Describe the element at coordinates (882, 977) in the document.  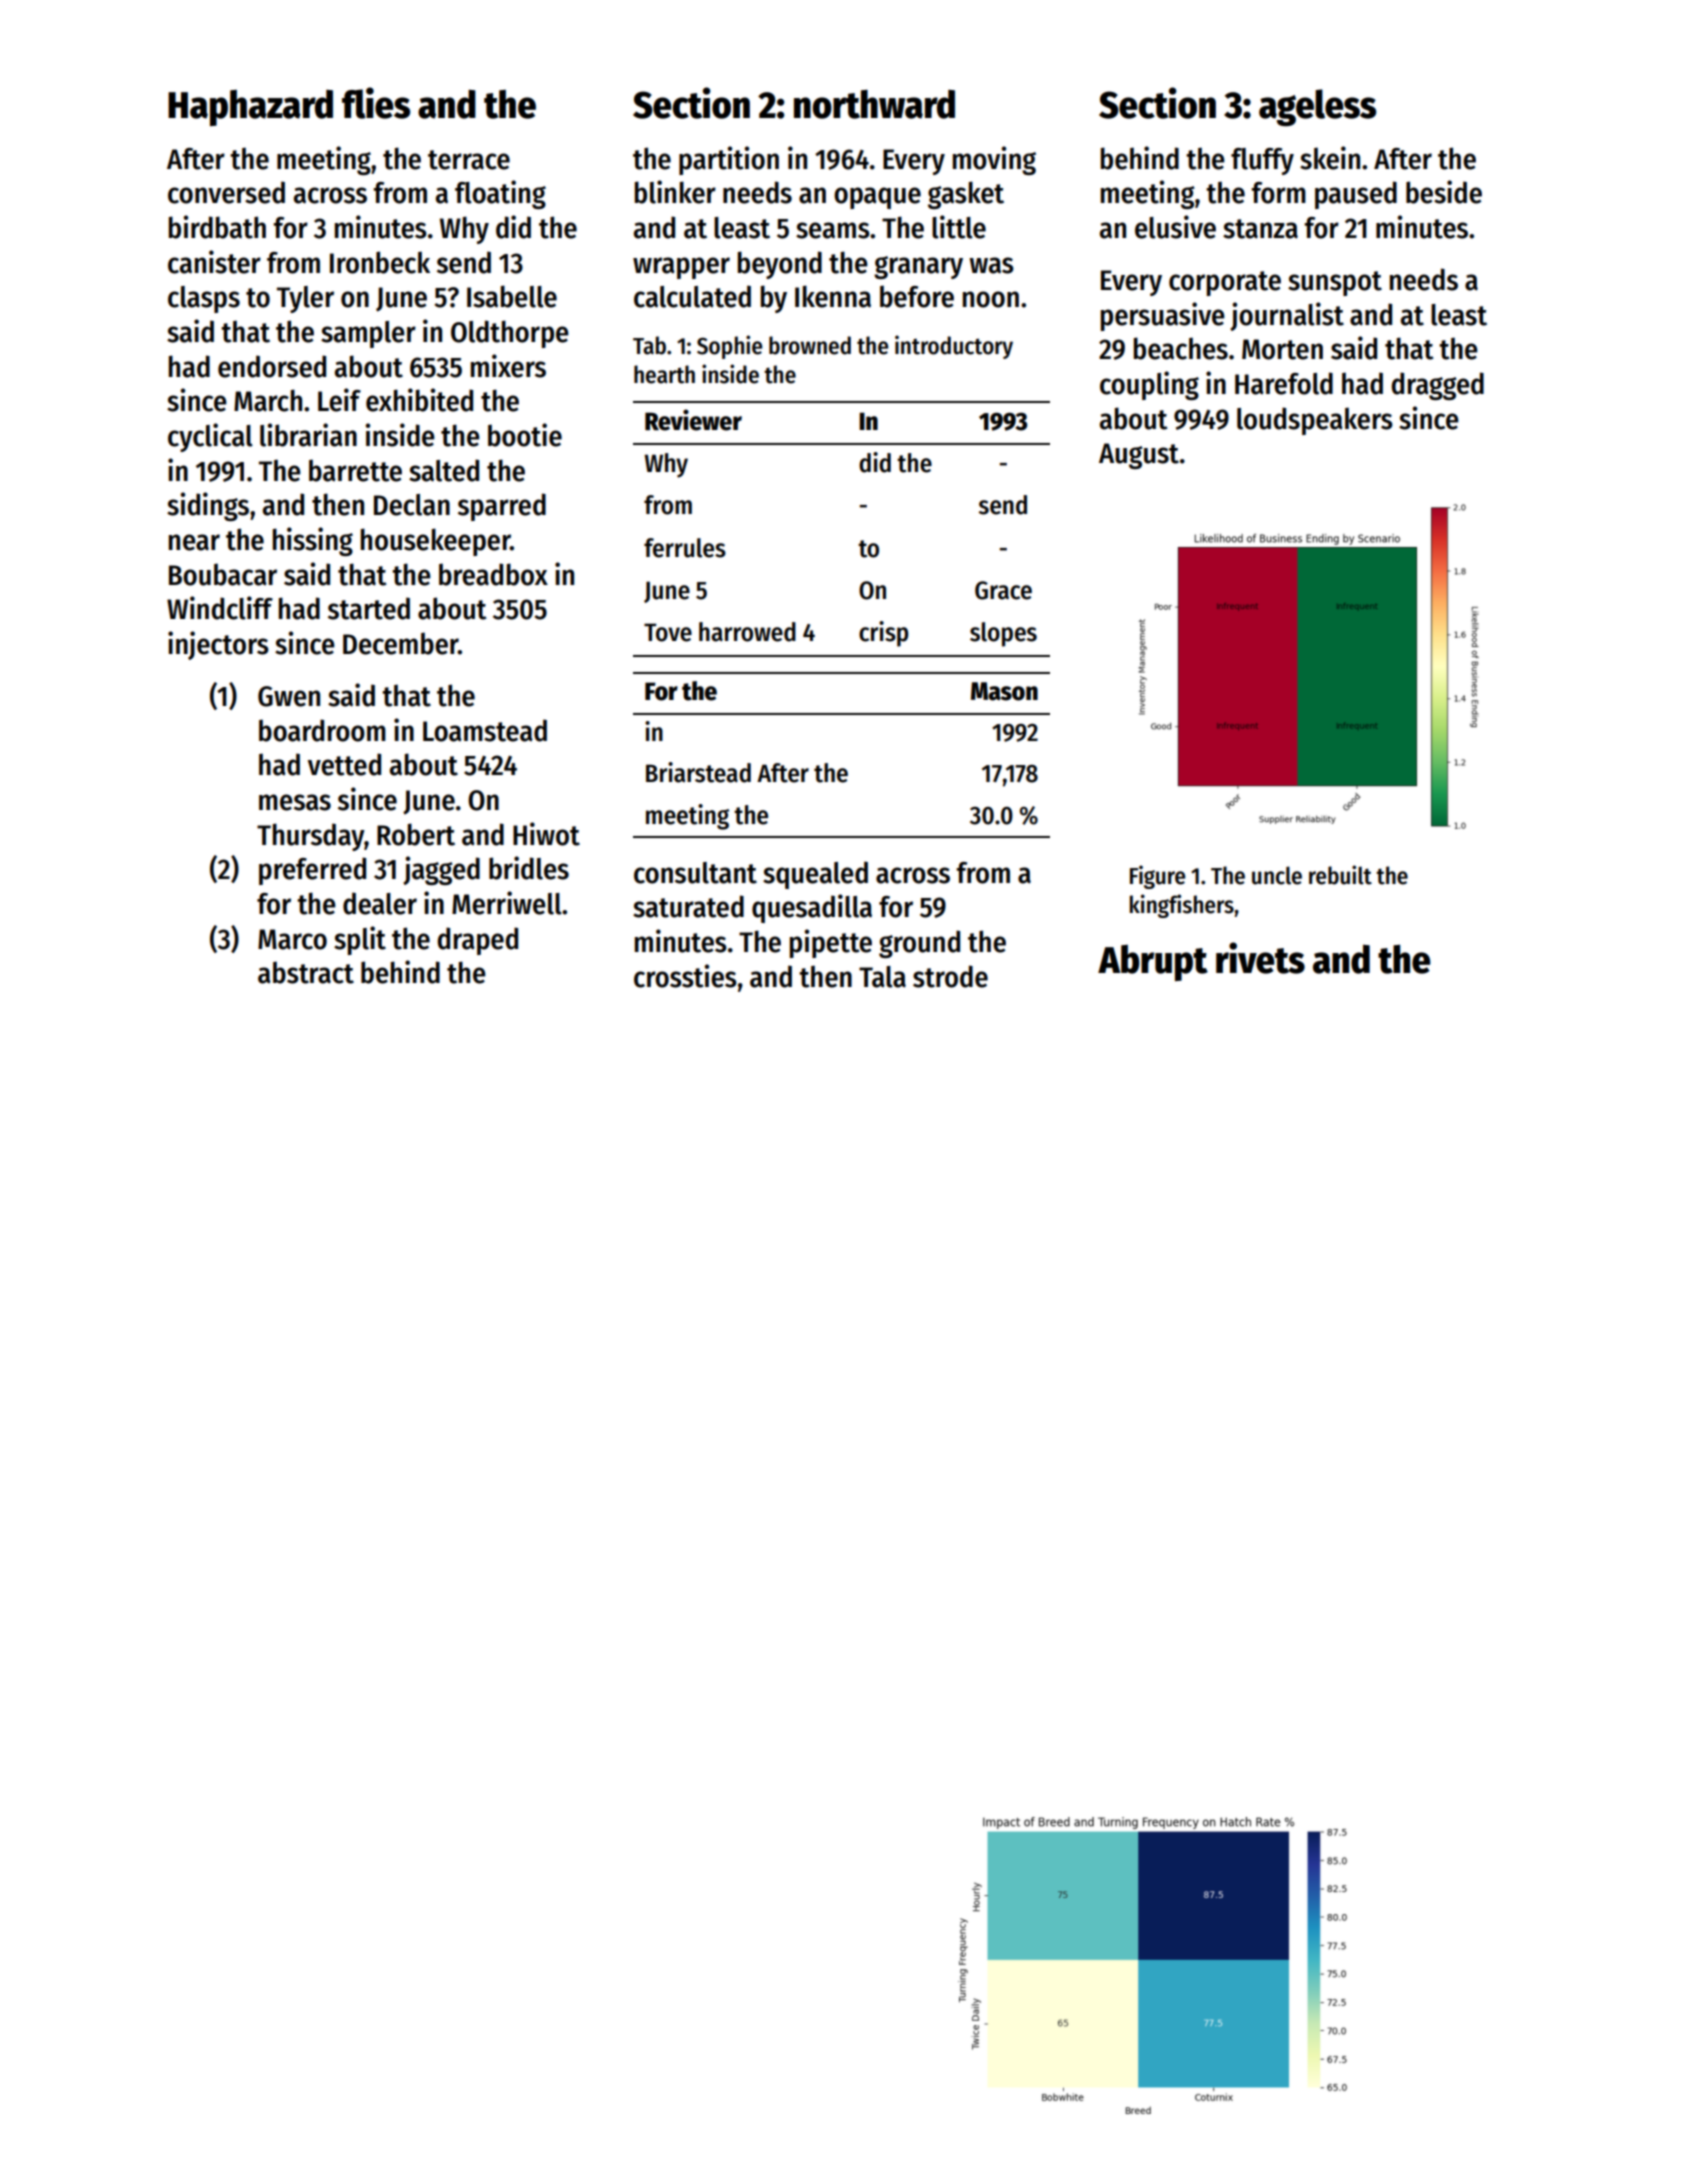
I see `Tala` at that location.
